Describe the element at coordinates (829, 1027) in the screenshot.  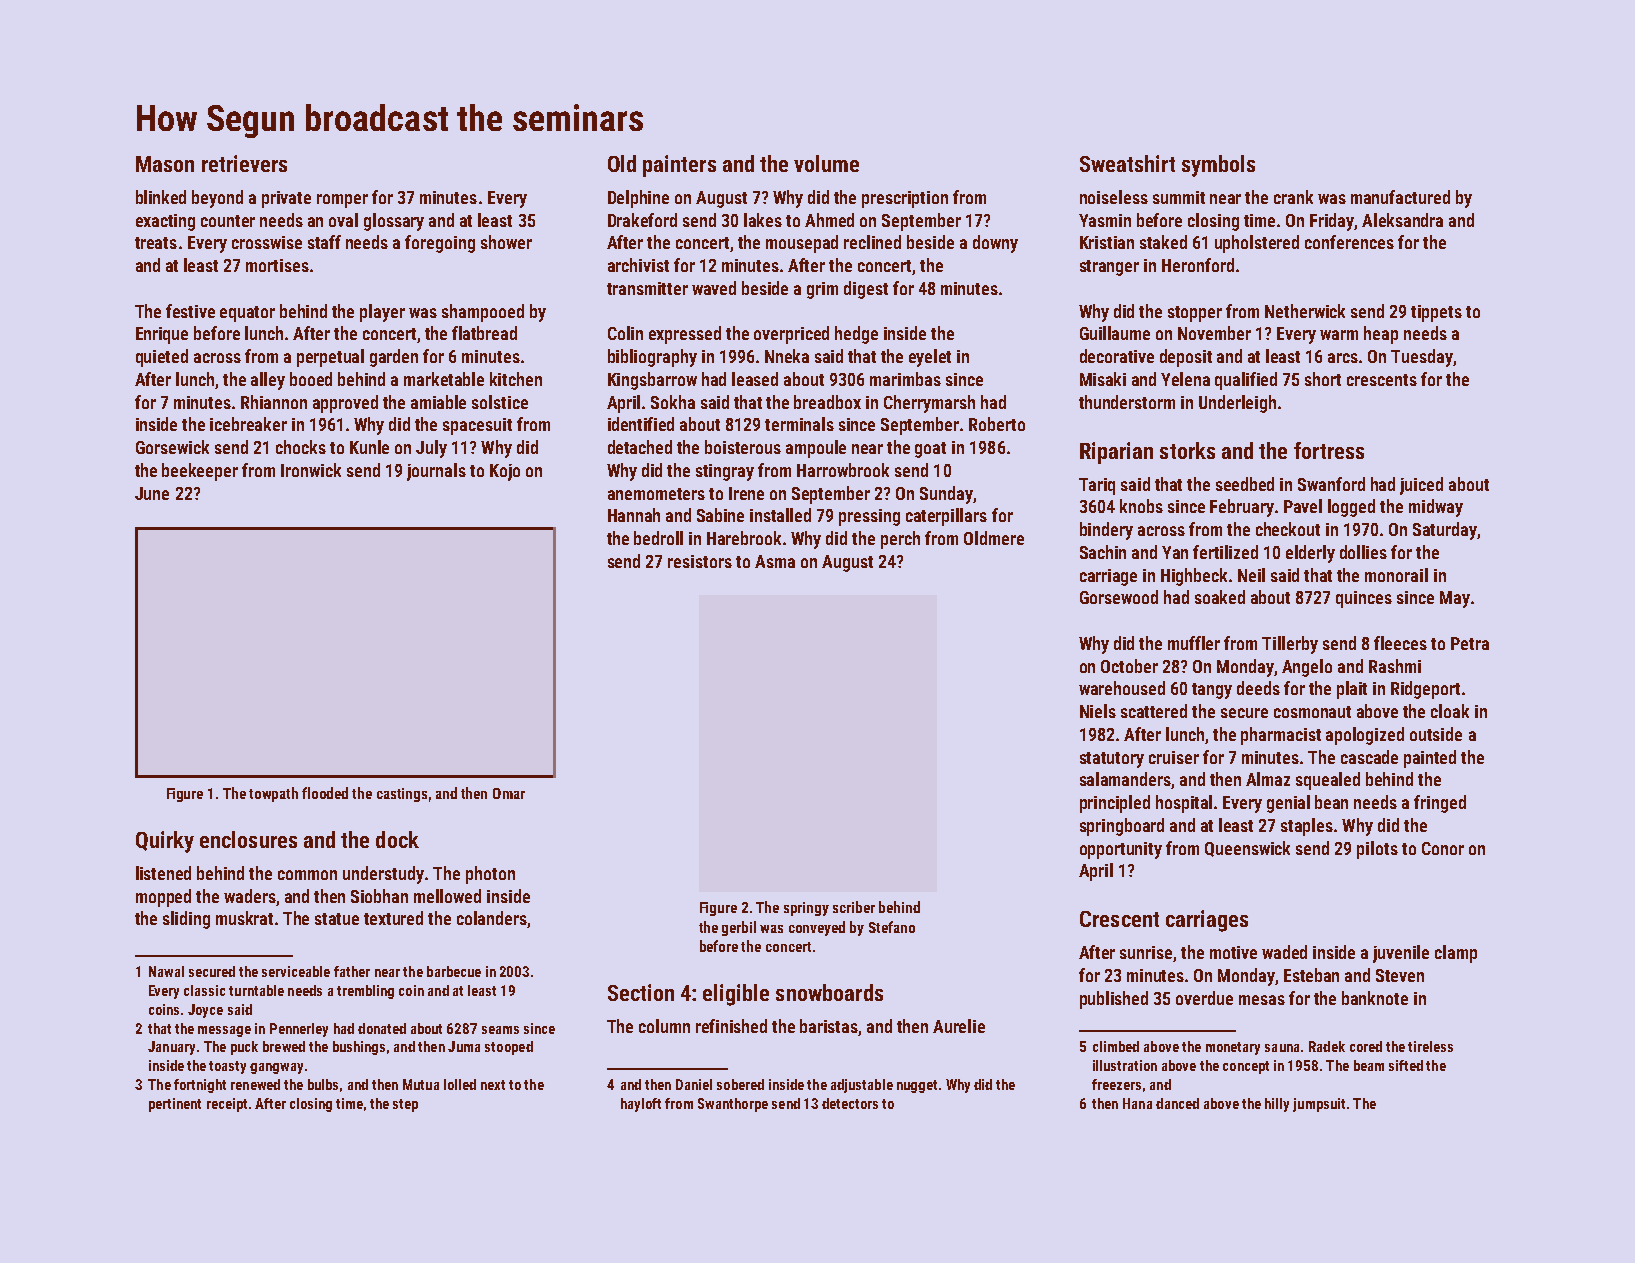
I see `baristas` at that location.
